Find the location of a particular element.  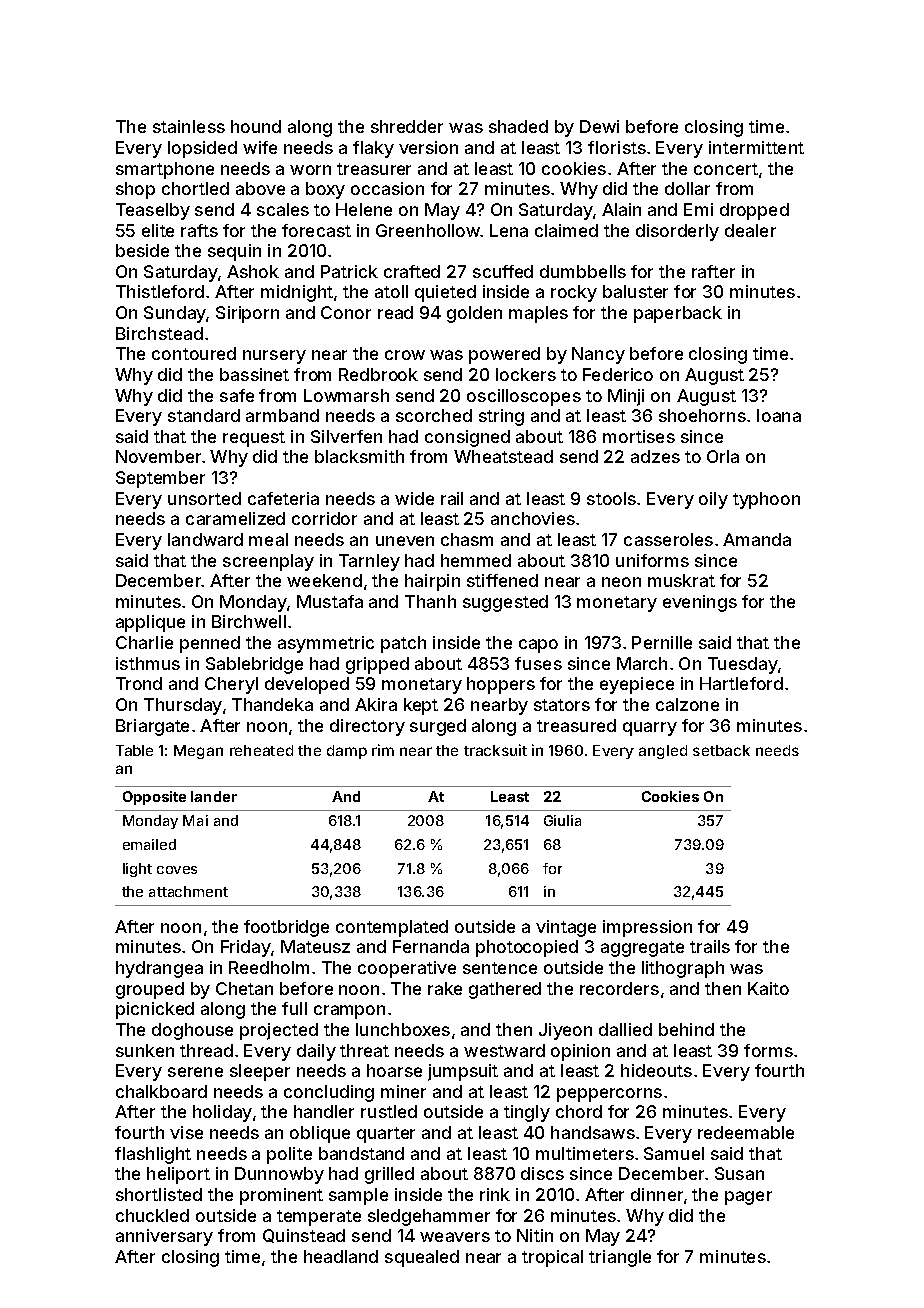

tropical is located at coordinates (552, 1258).
